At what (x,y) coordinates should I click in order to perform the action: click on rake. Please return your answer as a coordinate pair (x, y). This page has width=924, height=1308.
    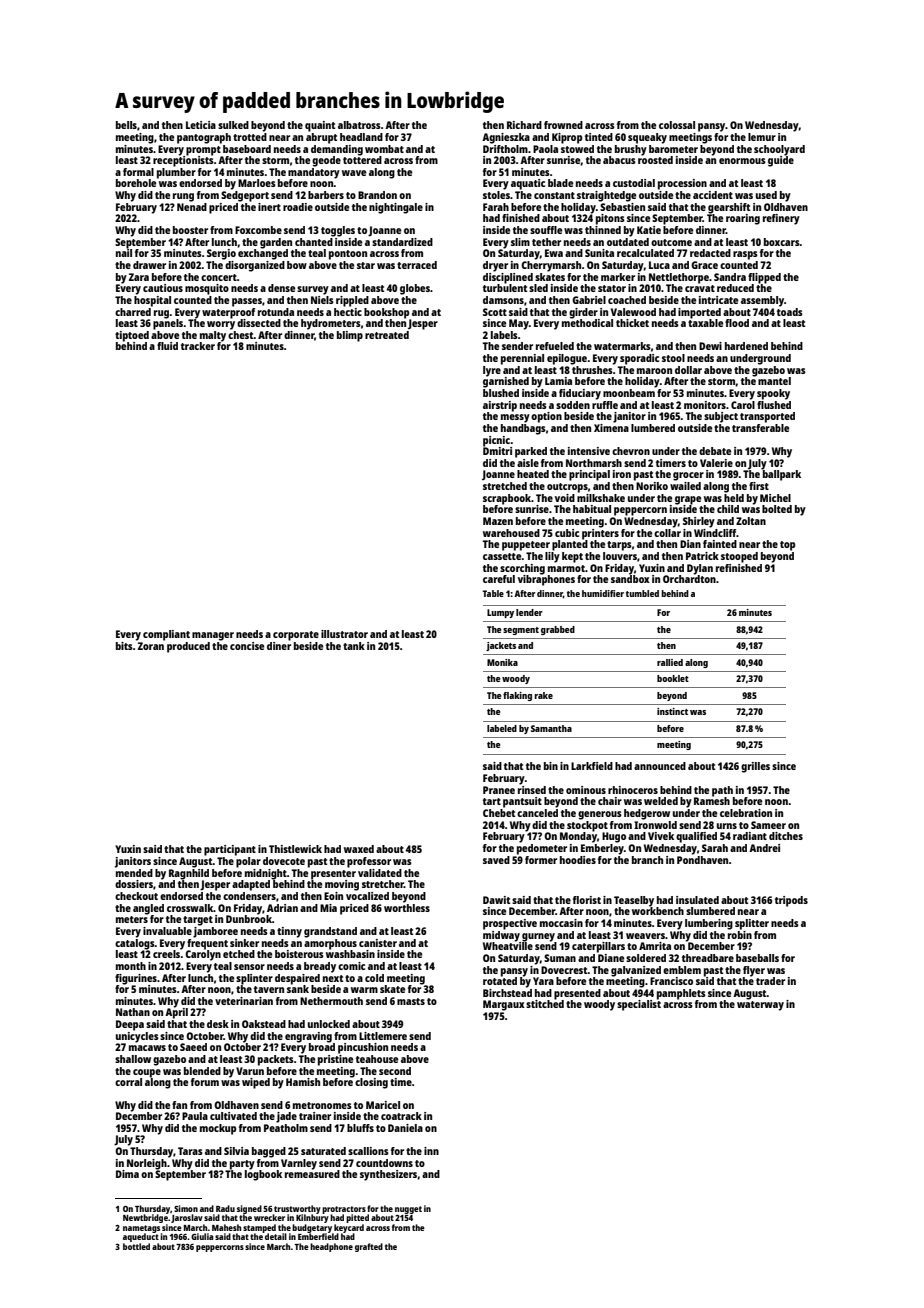
    Looking at the image, I should click on (543, 695).
